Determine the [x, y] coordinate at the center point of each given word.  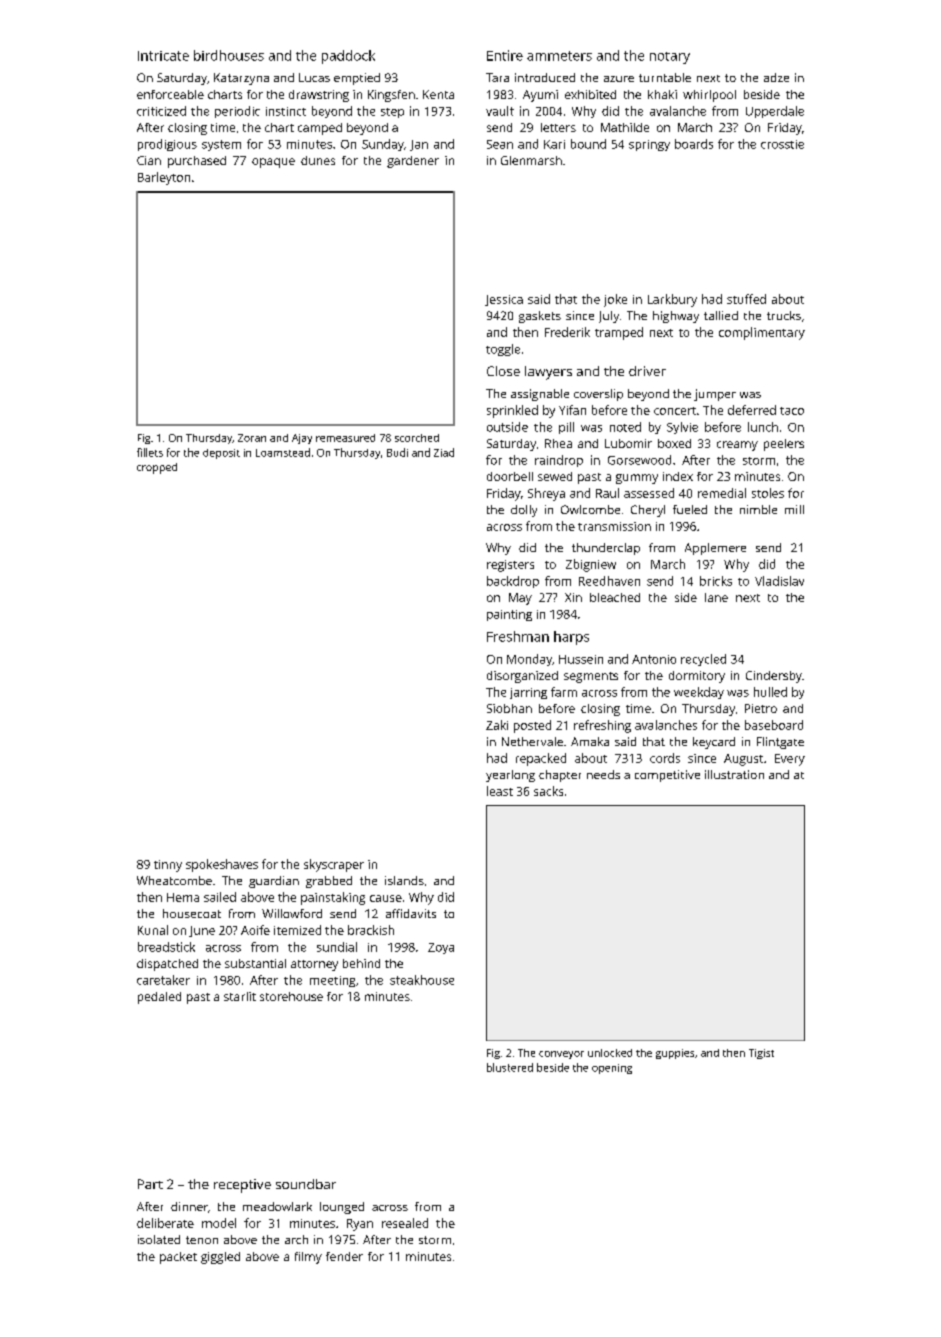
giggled [220, 1258]
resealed [405, 1223]
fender [344, 1256]
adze [776, 77]
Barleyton [164, 178]
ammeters [559, 56]
